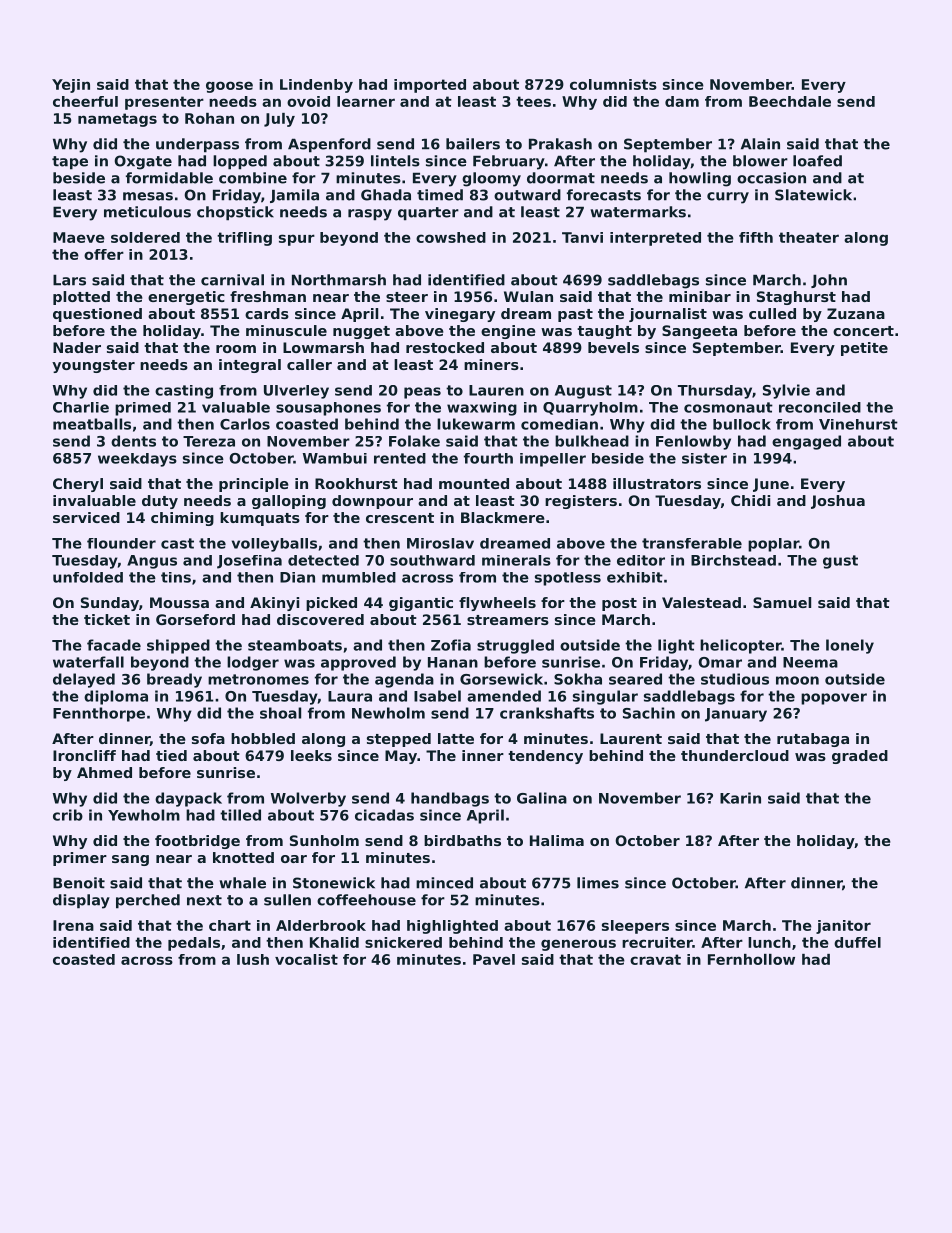 The image size is (952, 1233). What do you see at coordinates (209, 118) in the screenshot?
I see `Rohan` at bounding box center [209, 118].
